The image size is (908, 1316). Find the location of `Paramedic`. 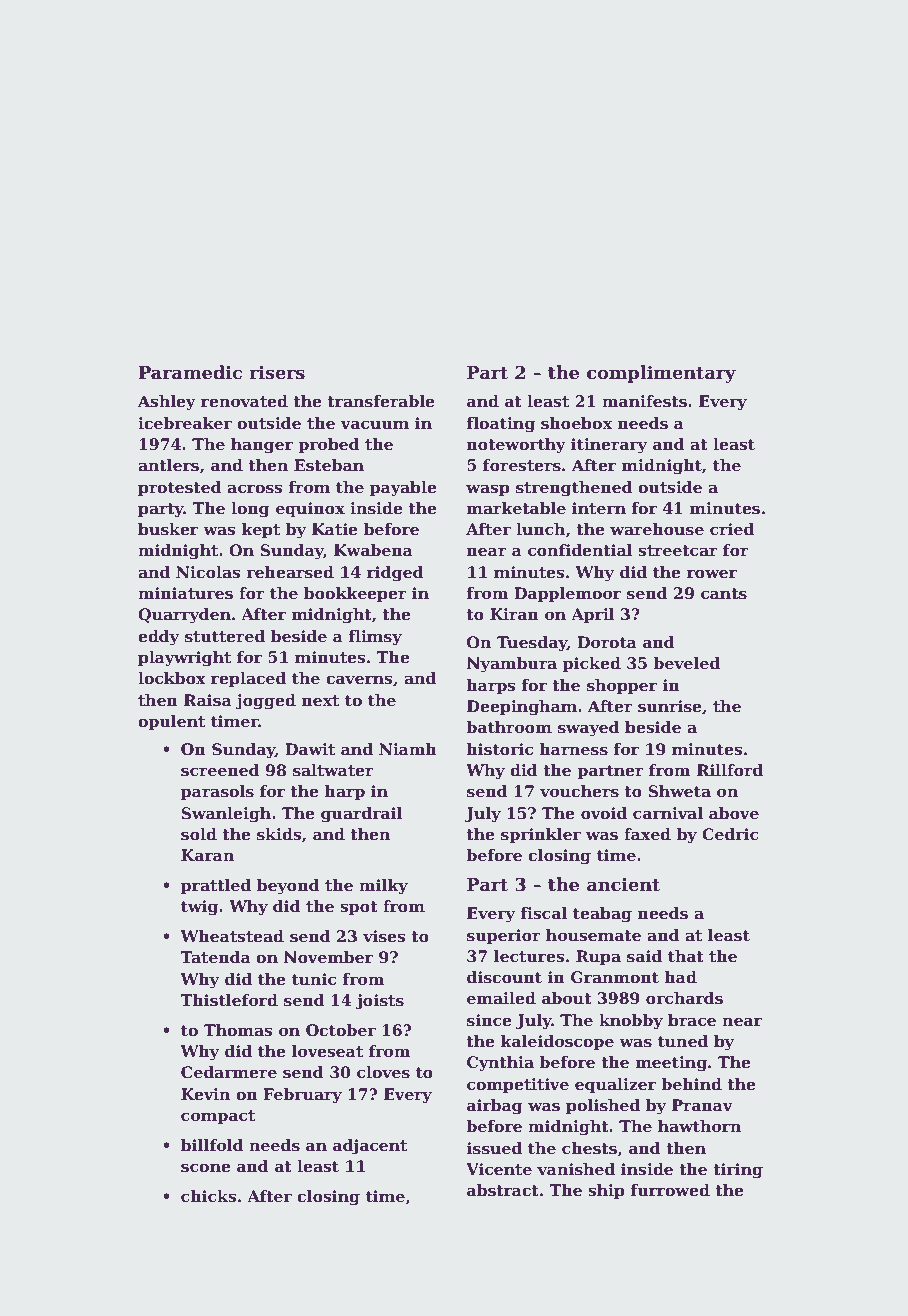

Paramedic is located at coordinates (190, 372).
